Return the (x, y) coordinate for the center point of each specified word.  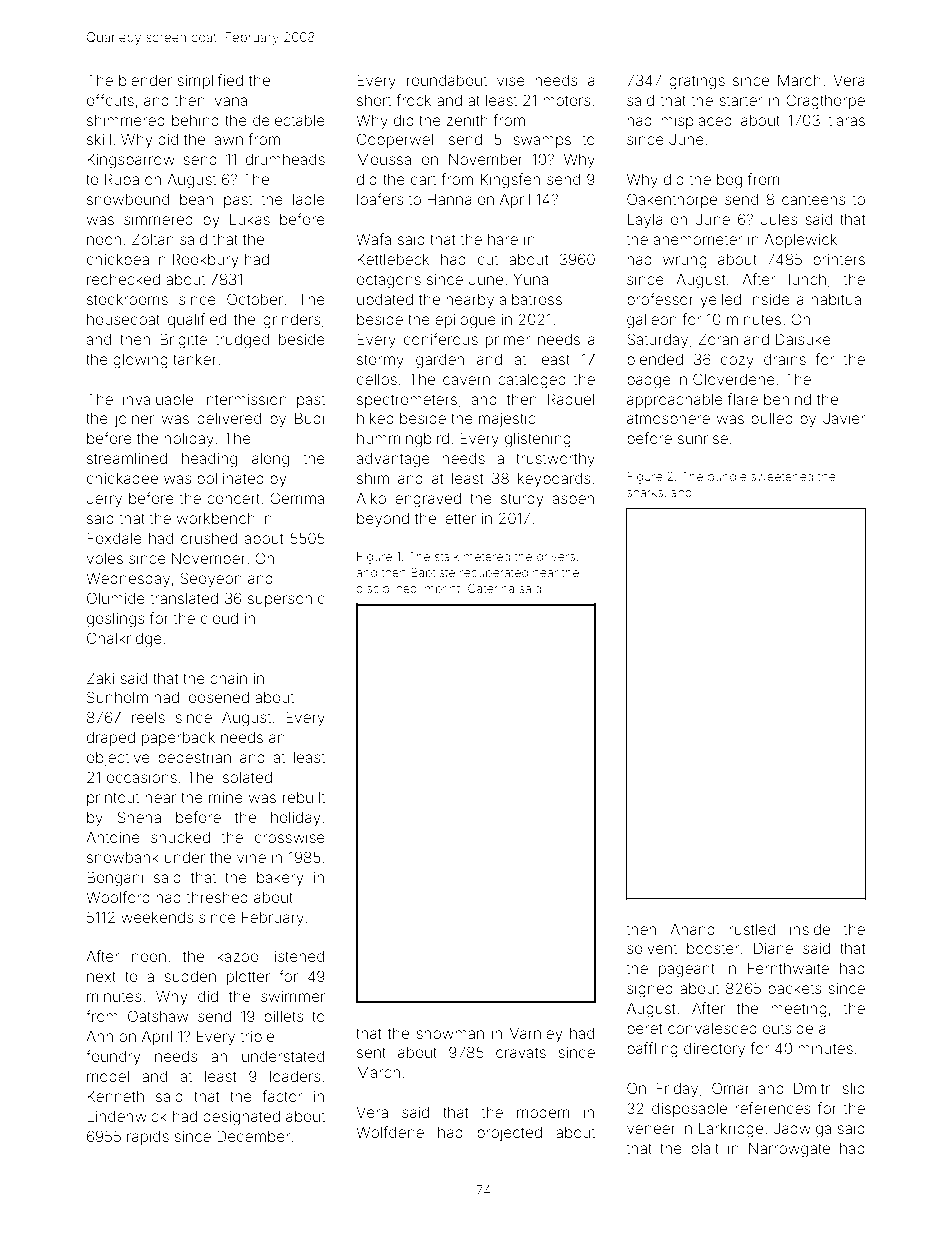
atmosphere (668, 420)
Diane (773, 948)
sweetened (782, 476)
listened (297, 956)
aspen (573, 501)
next (101, 976)
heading (209, 460)
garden (440, 361)
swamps (542, 142)
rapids (148, 1138)
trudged (242, 341)
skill (99, 139)
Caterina (491, 588)
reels (148, 717)
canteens (814, 200)
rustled (752, 929)
